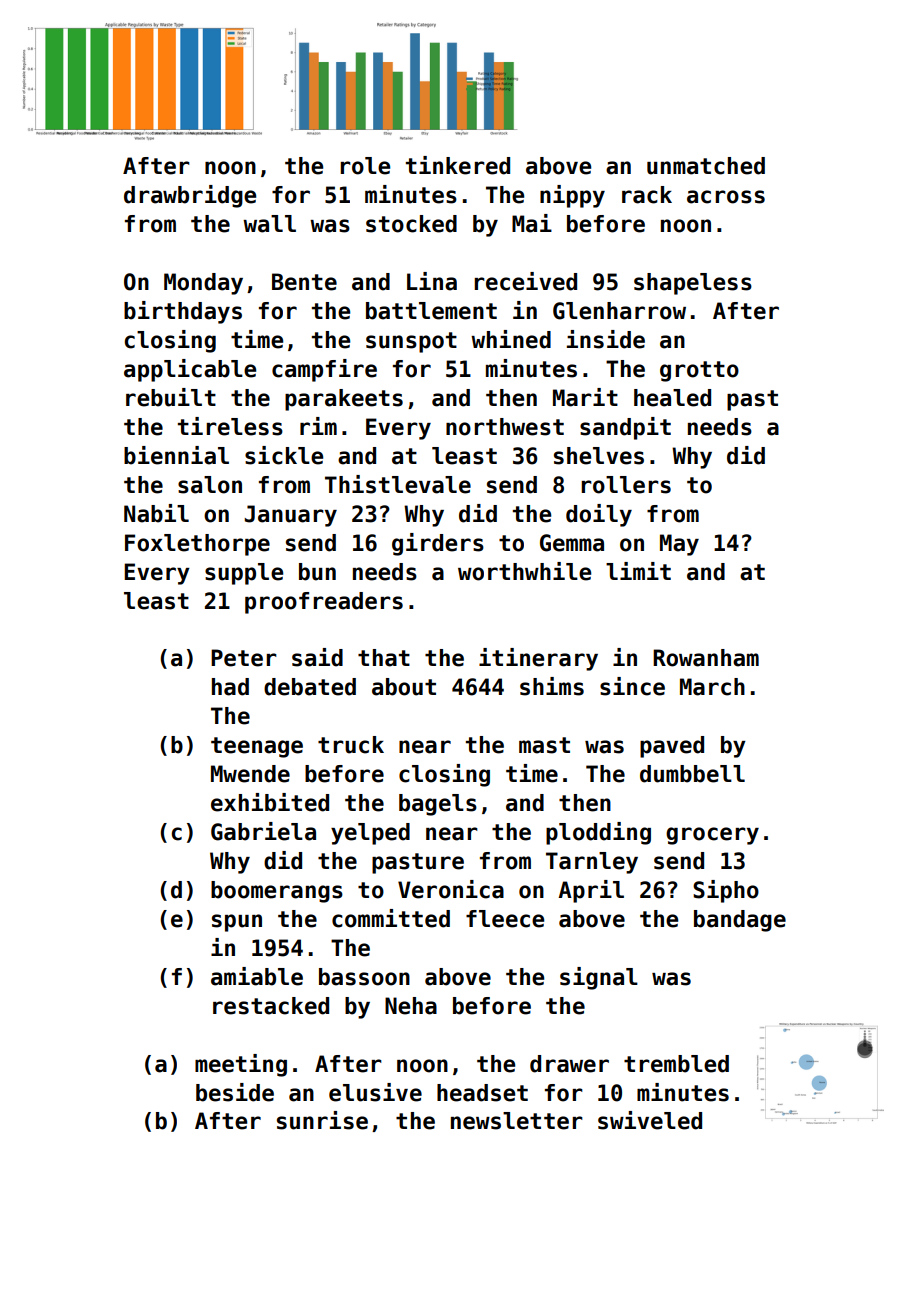  I want to click on tinkered, so click(458, 165).
